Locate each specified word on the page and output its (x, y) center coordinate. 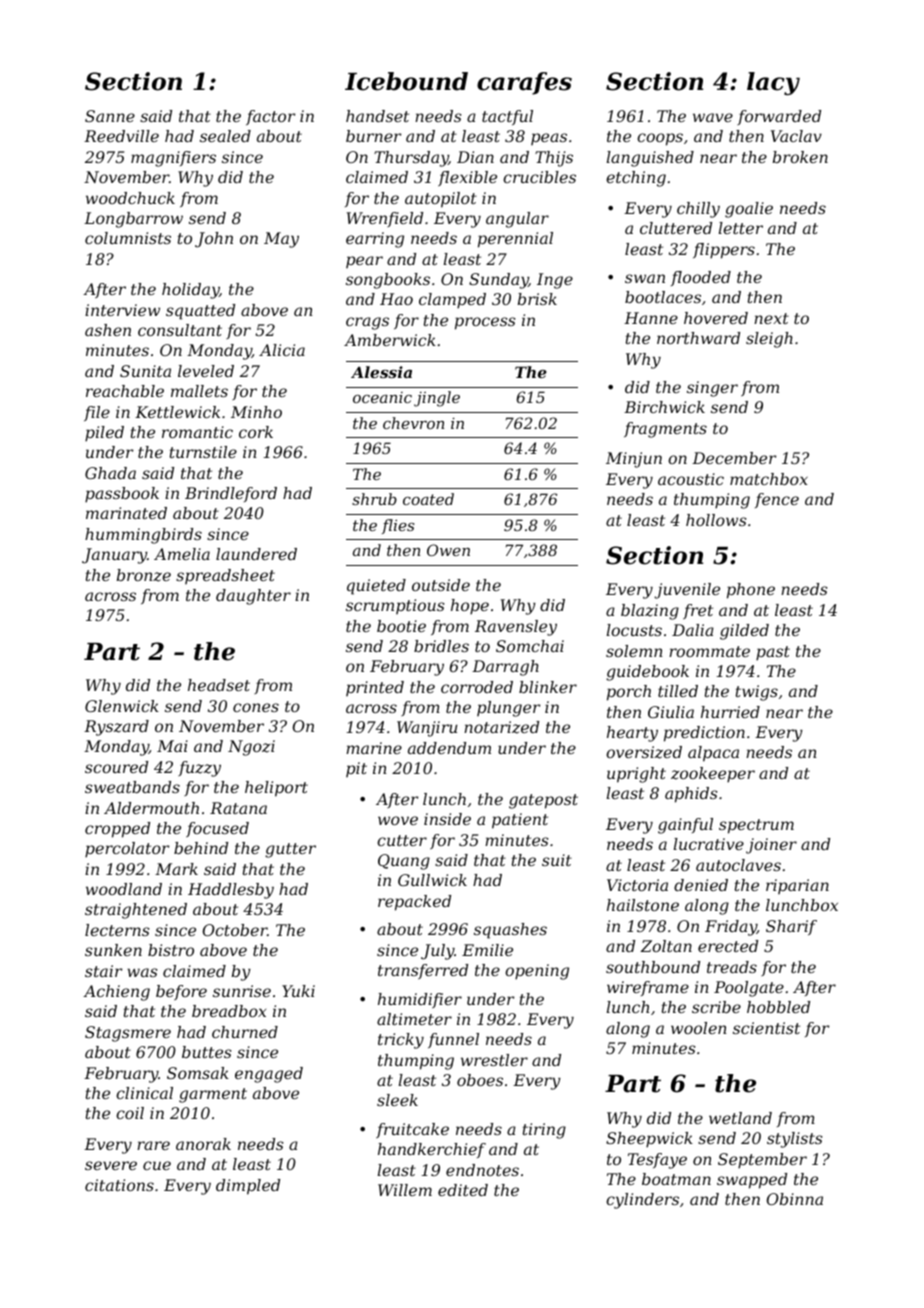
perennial (515, 240)
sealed (225, 136)
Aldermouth (151, 808)
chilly (698, 210)
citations (119, 1185)
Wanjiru (427, 729)
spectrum (756, 826)
